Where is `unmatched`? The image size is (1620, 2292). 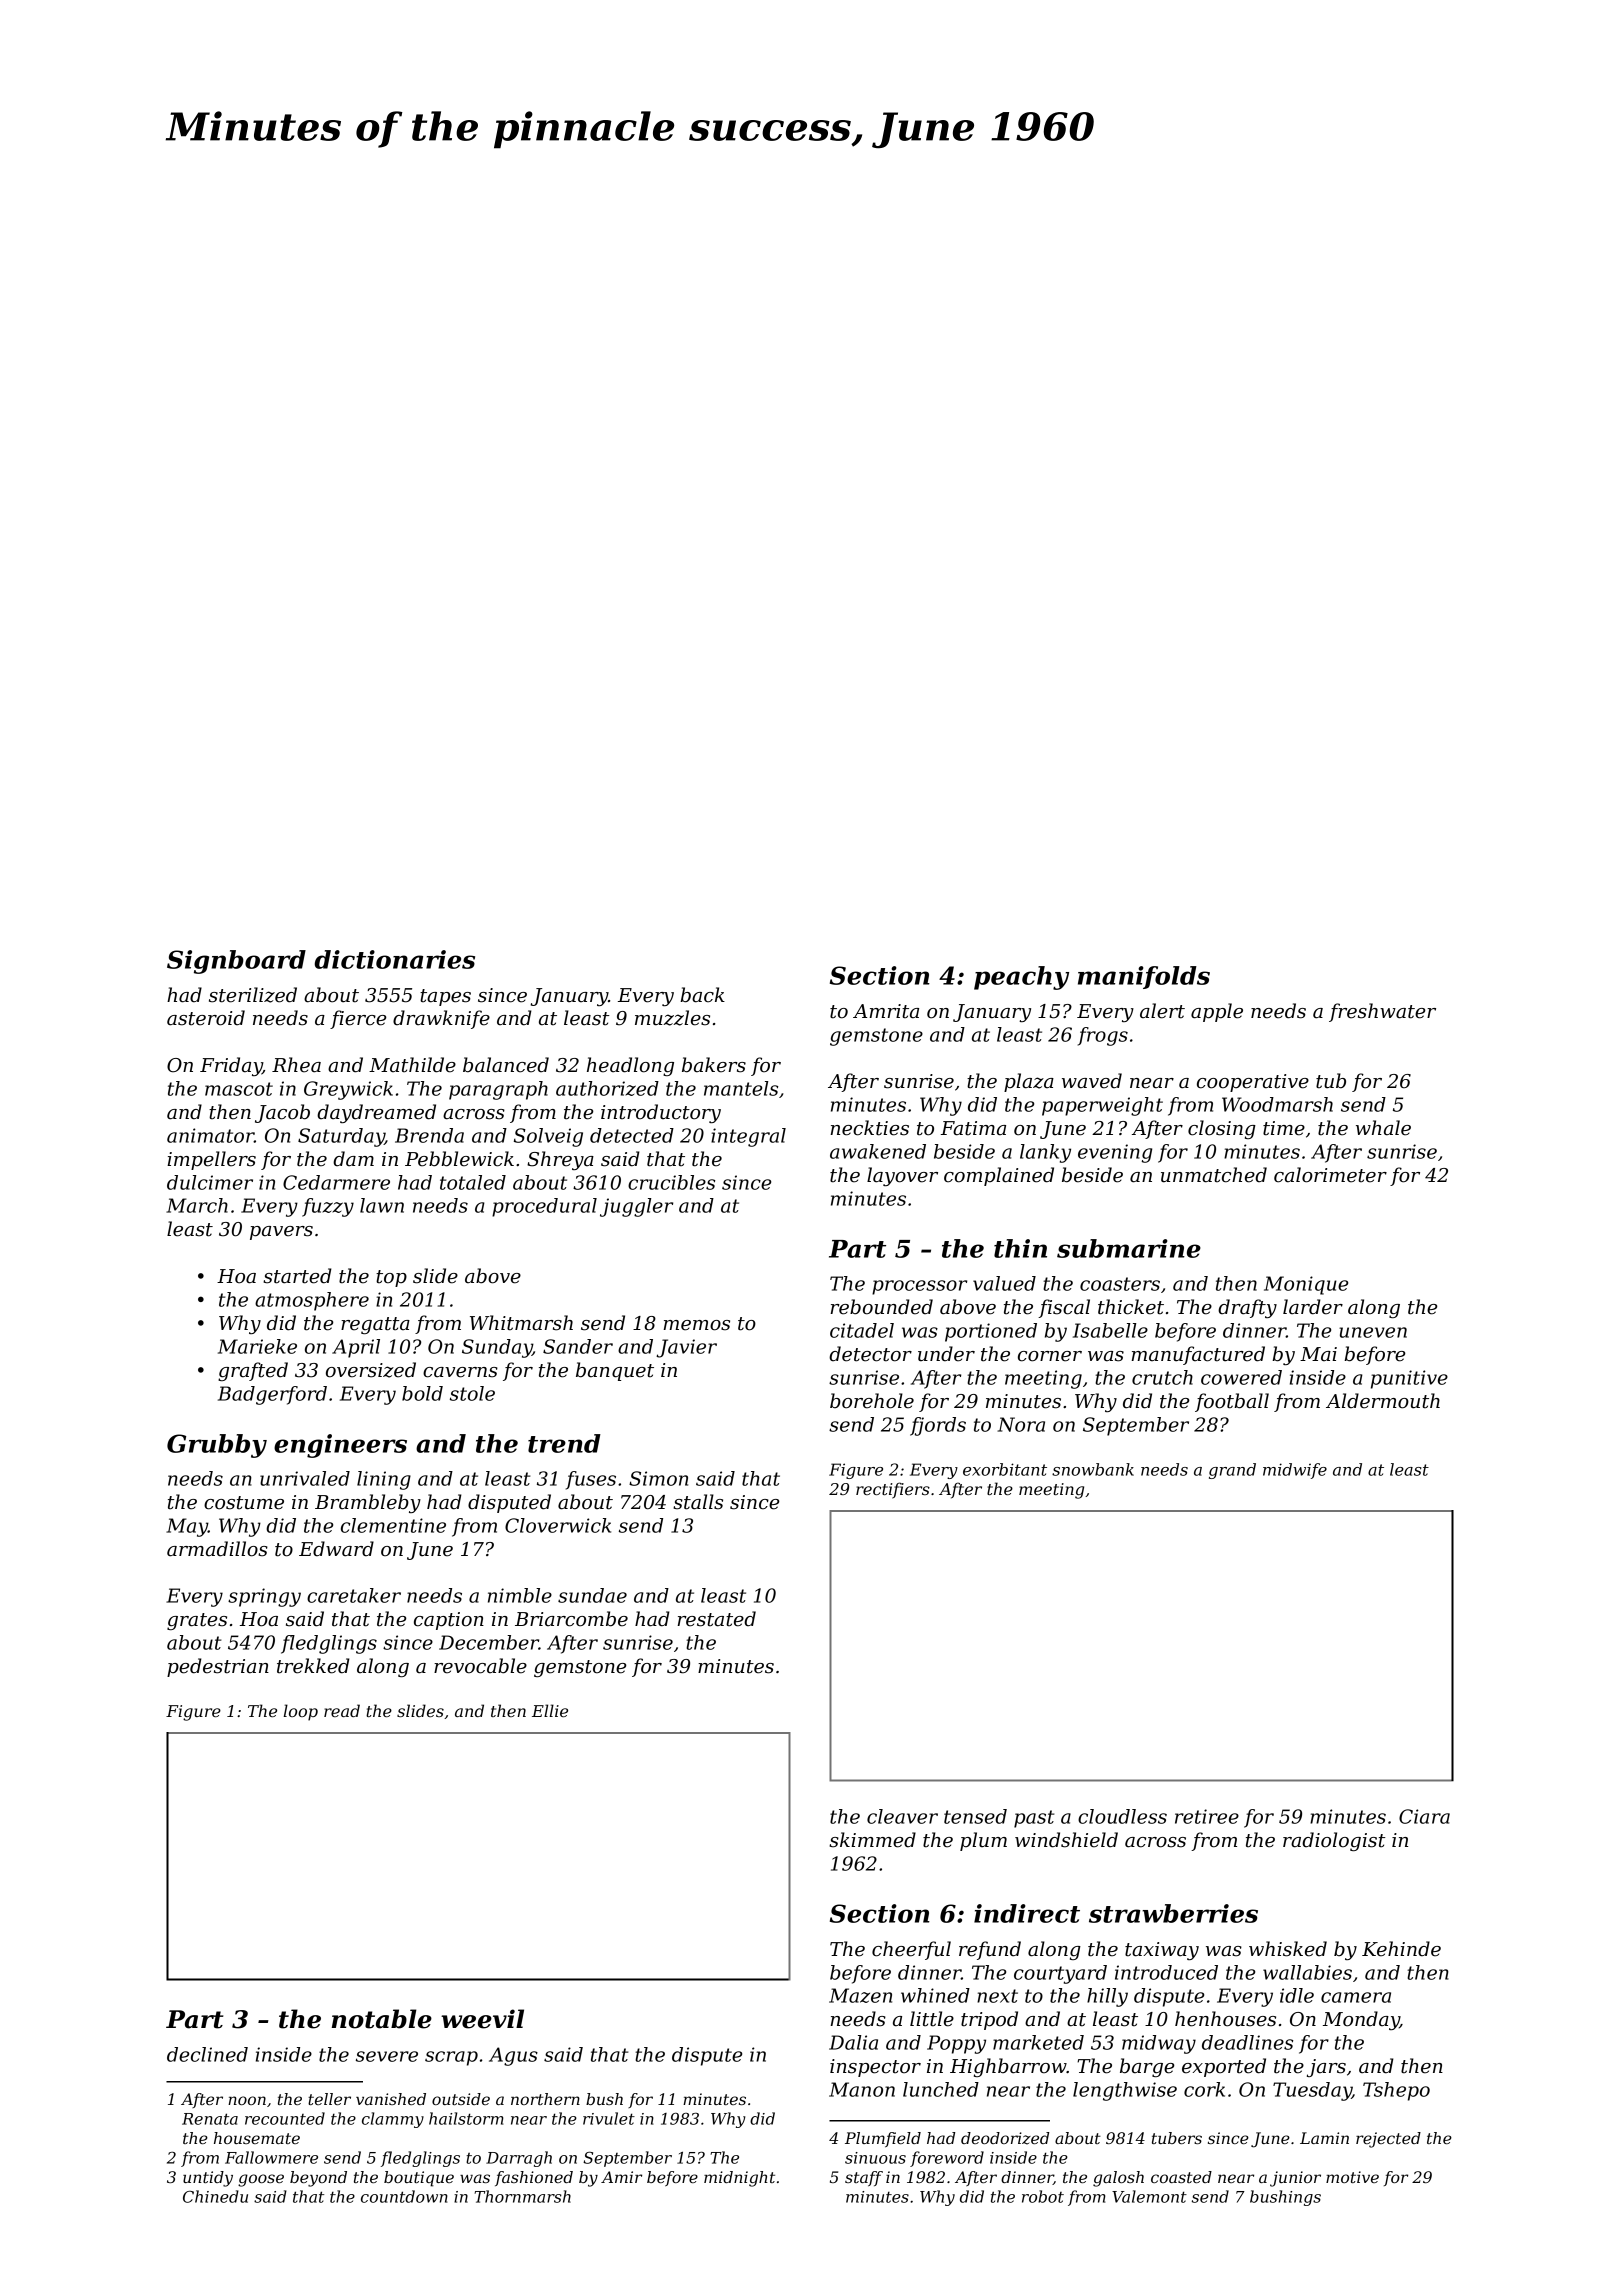 unmatched is located at coordinates (1214, 1175).
